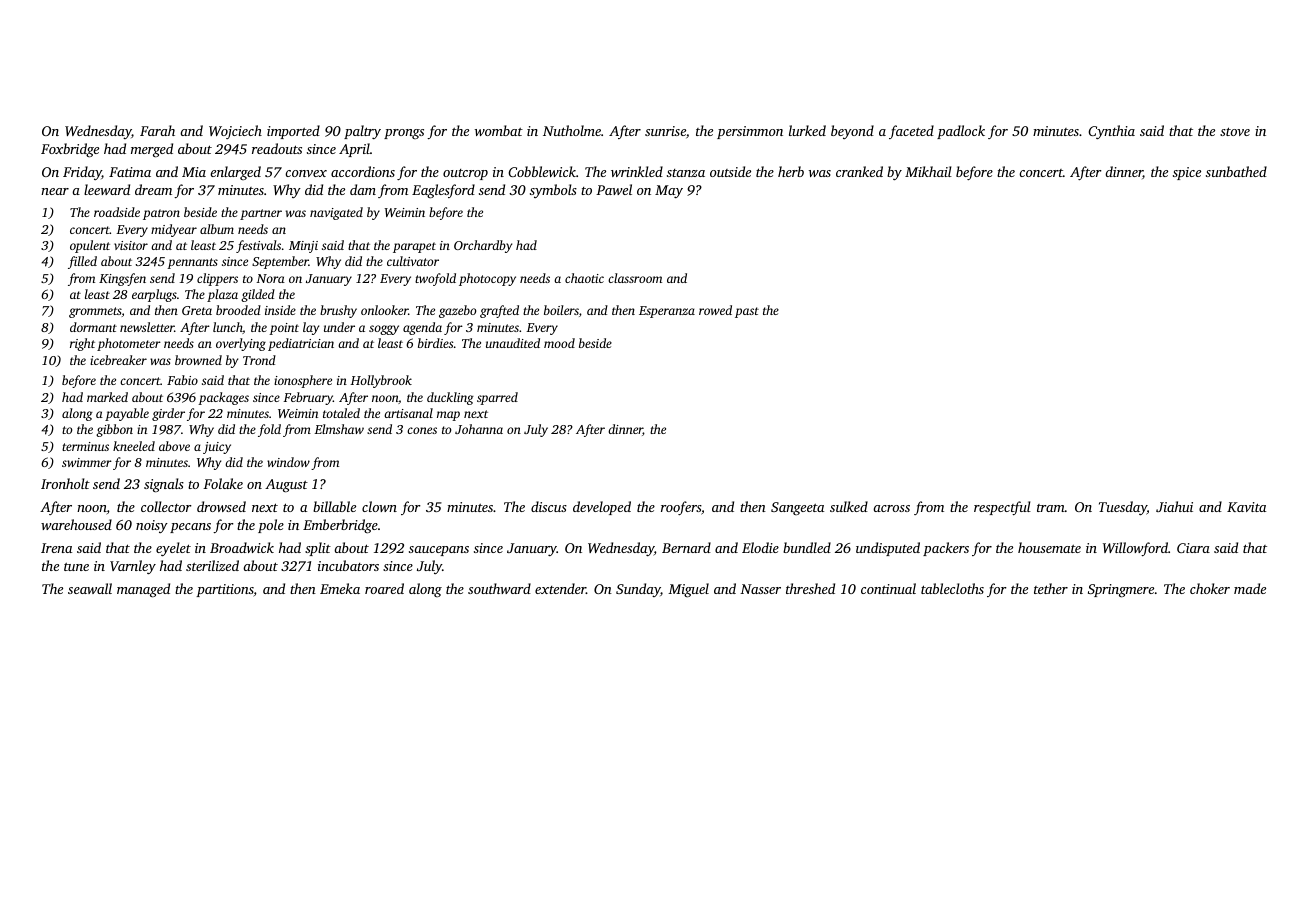 Image resolution: width=1308 pixels, height=924 pixels. What do you see at coordinates (76, 524) in the screenshot?
I see `warehoused` at bounding box center [76, 524].
